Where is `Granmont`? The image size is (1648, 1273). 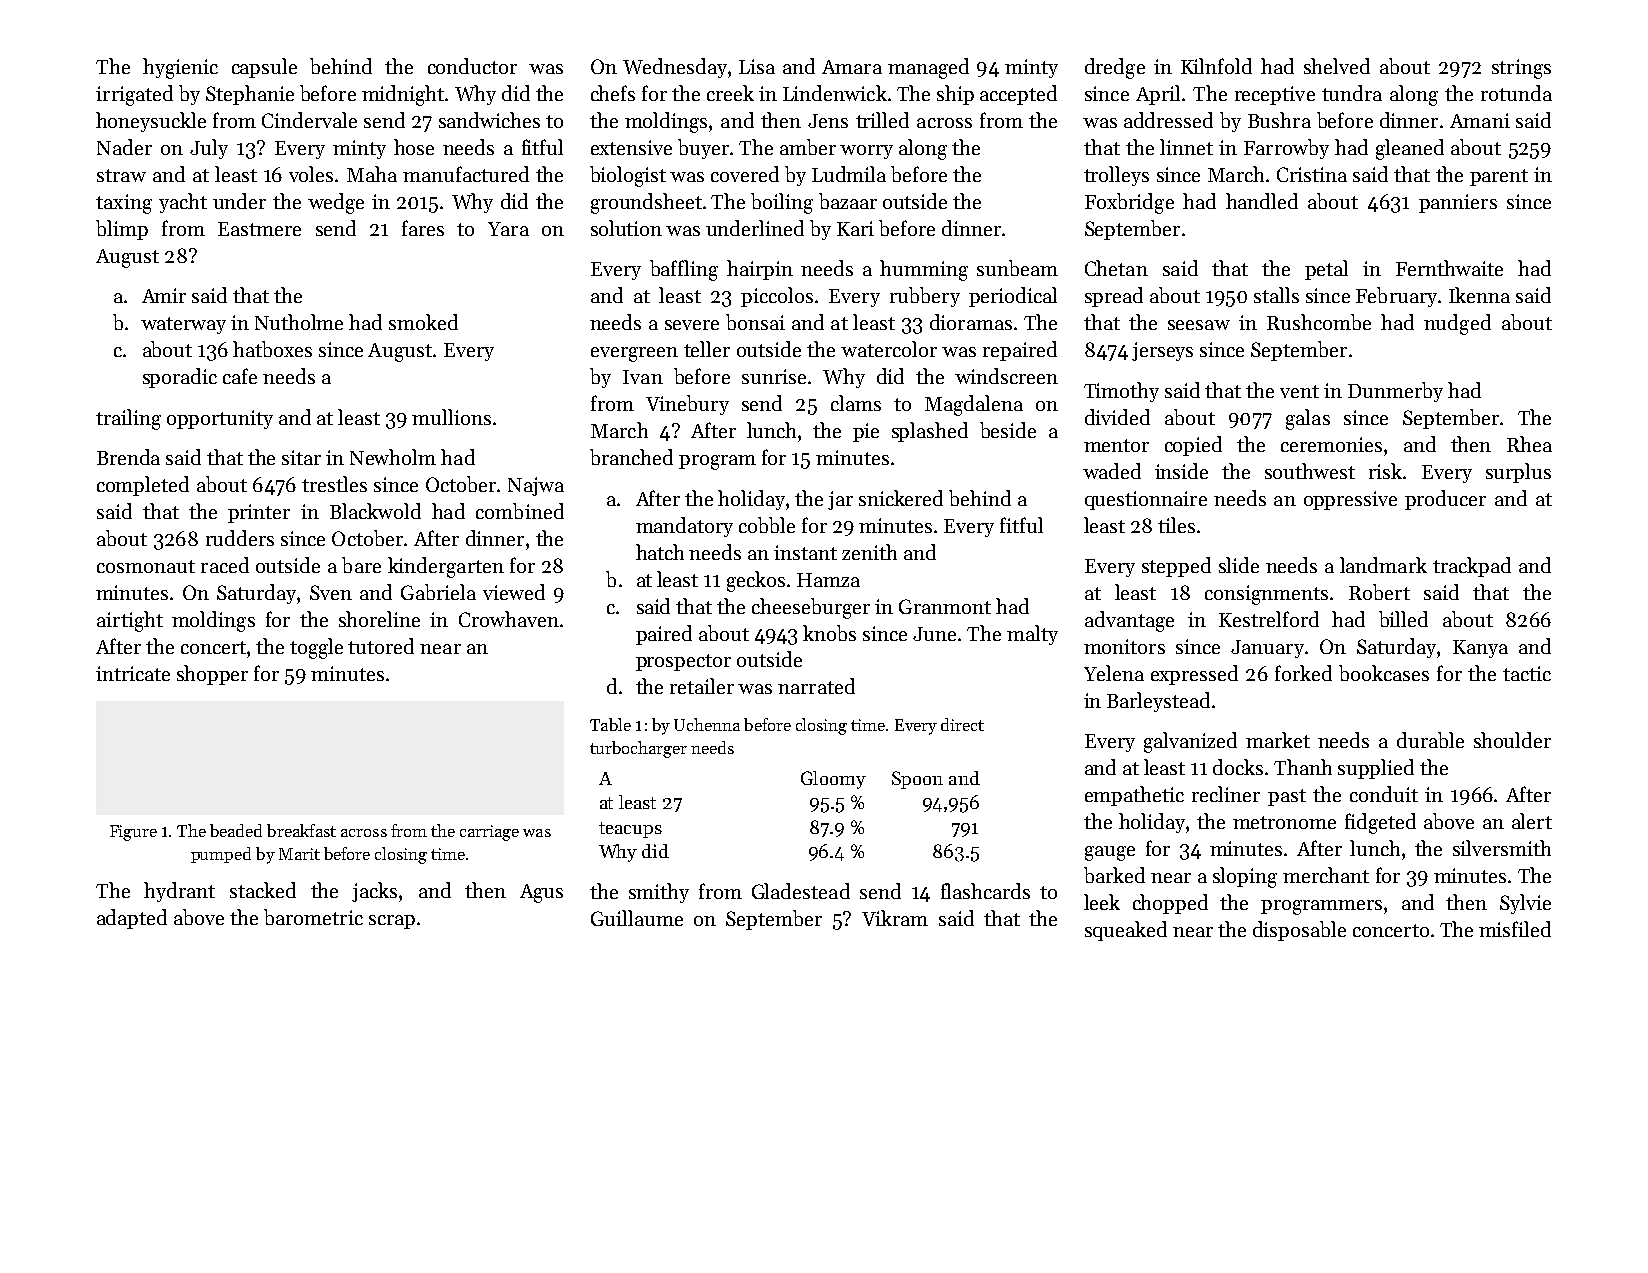
Granmont is located at coordinates (945, 606).
